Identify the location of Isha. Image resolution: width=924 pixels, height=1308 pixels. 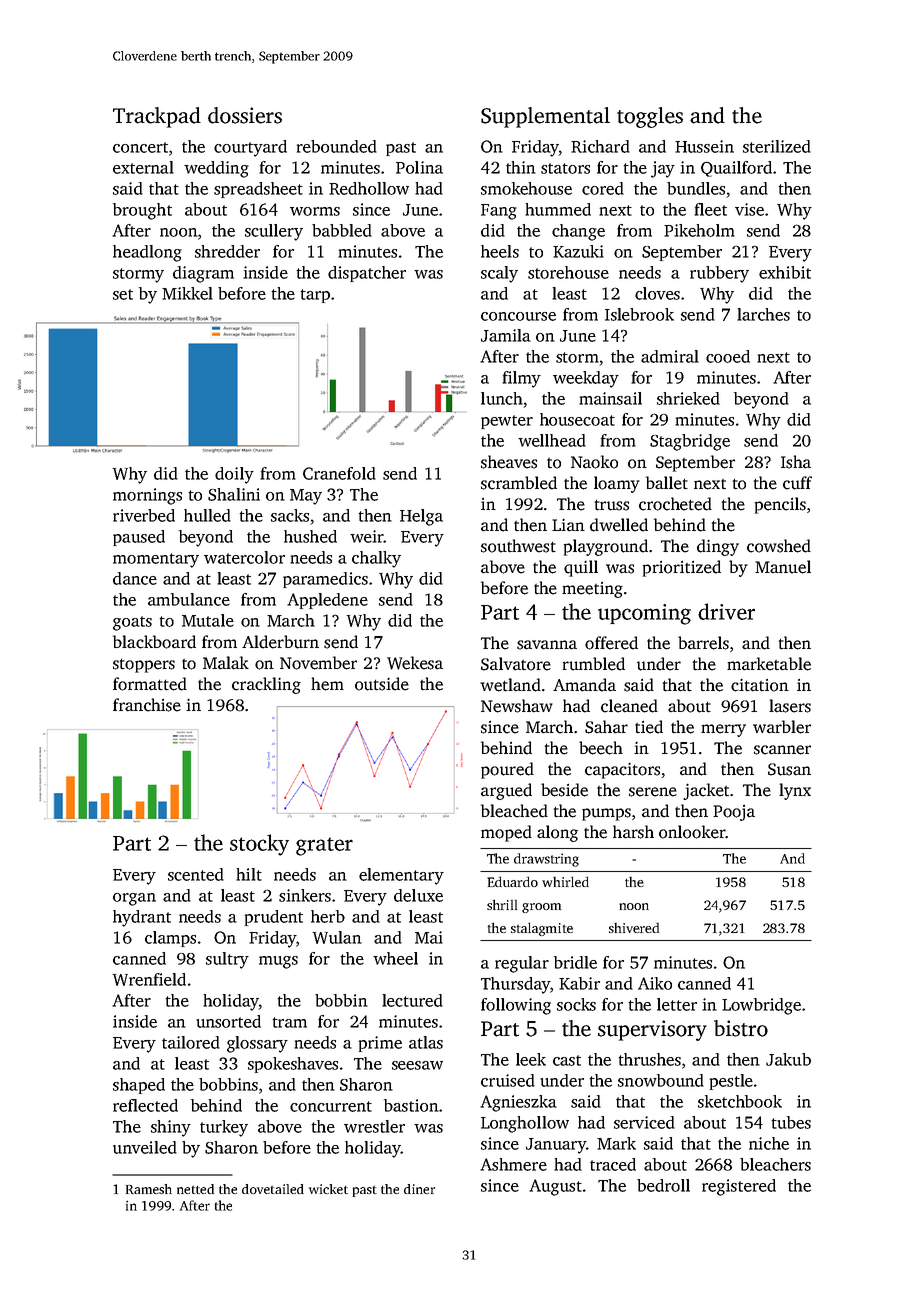
(796, 462).
